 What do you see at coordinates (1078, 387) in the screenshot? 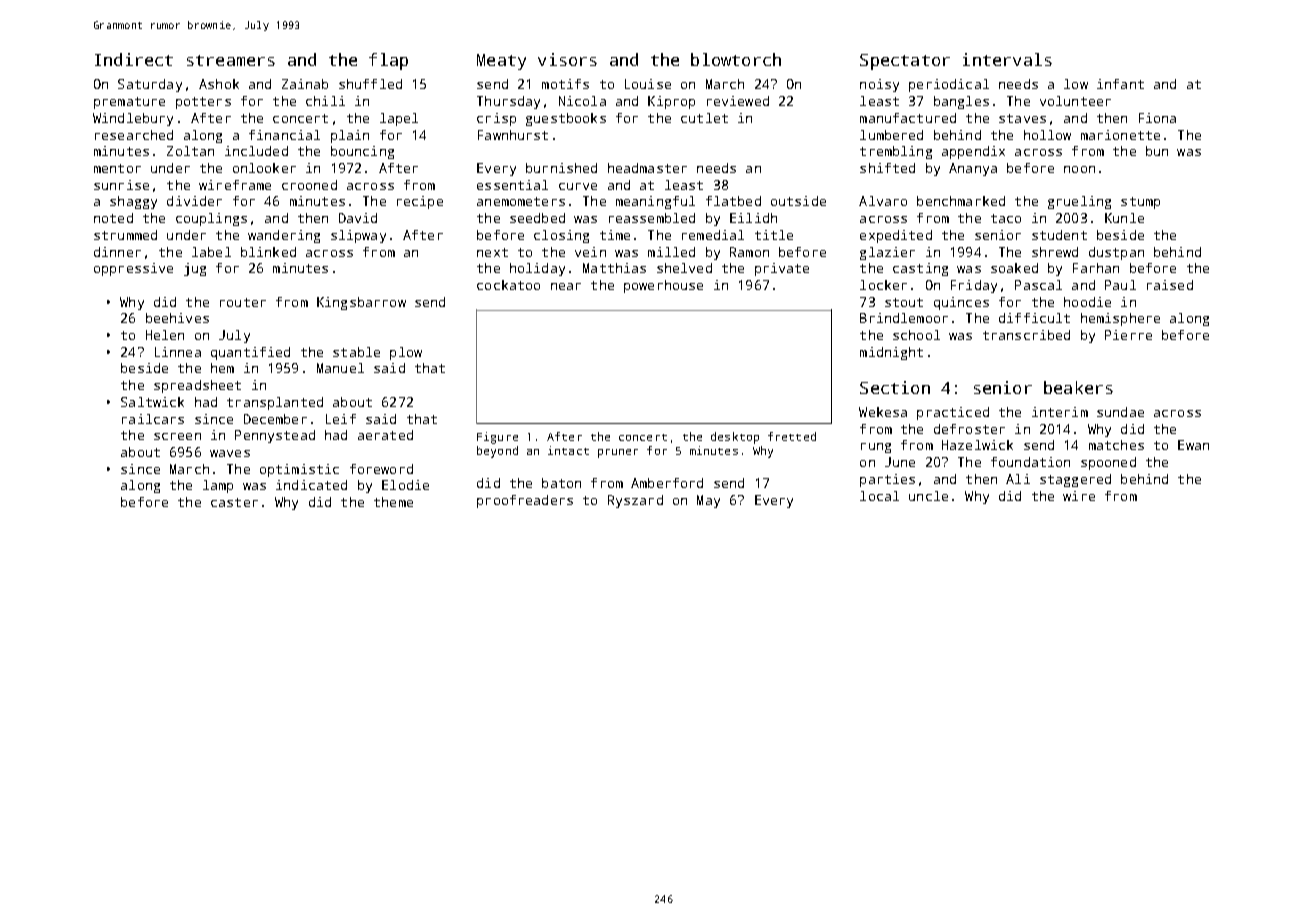
I see `beakers` at bounding box center [1078, 387].
